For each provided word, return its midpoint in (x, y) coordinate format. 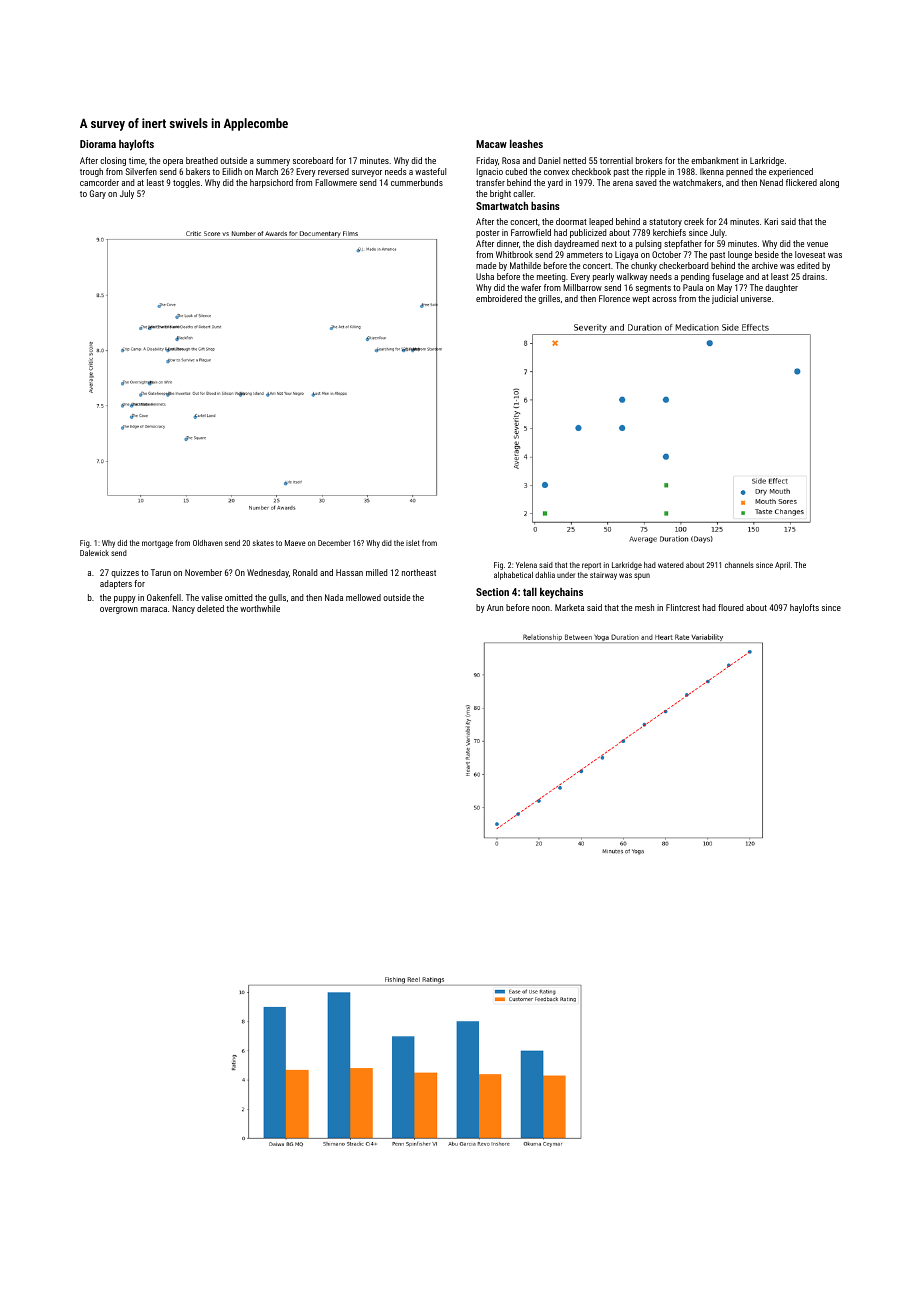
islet (413, 543)
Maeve (295, 543)
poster (488, 234)
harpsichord (271, 183)
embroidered (499, 298)
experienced (791, 172)
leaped (601, 222)
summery (273, 162)
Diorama (98, 144)
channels (739, 565)
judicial (725, 299)
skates (263, 543)
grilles (549, 299)
